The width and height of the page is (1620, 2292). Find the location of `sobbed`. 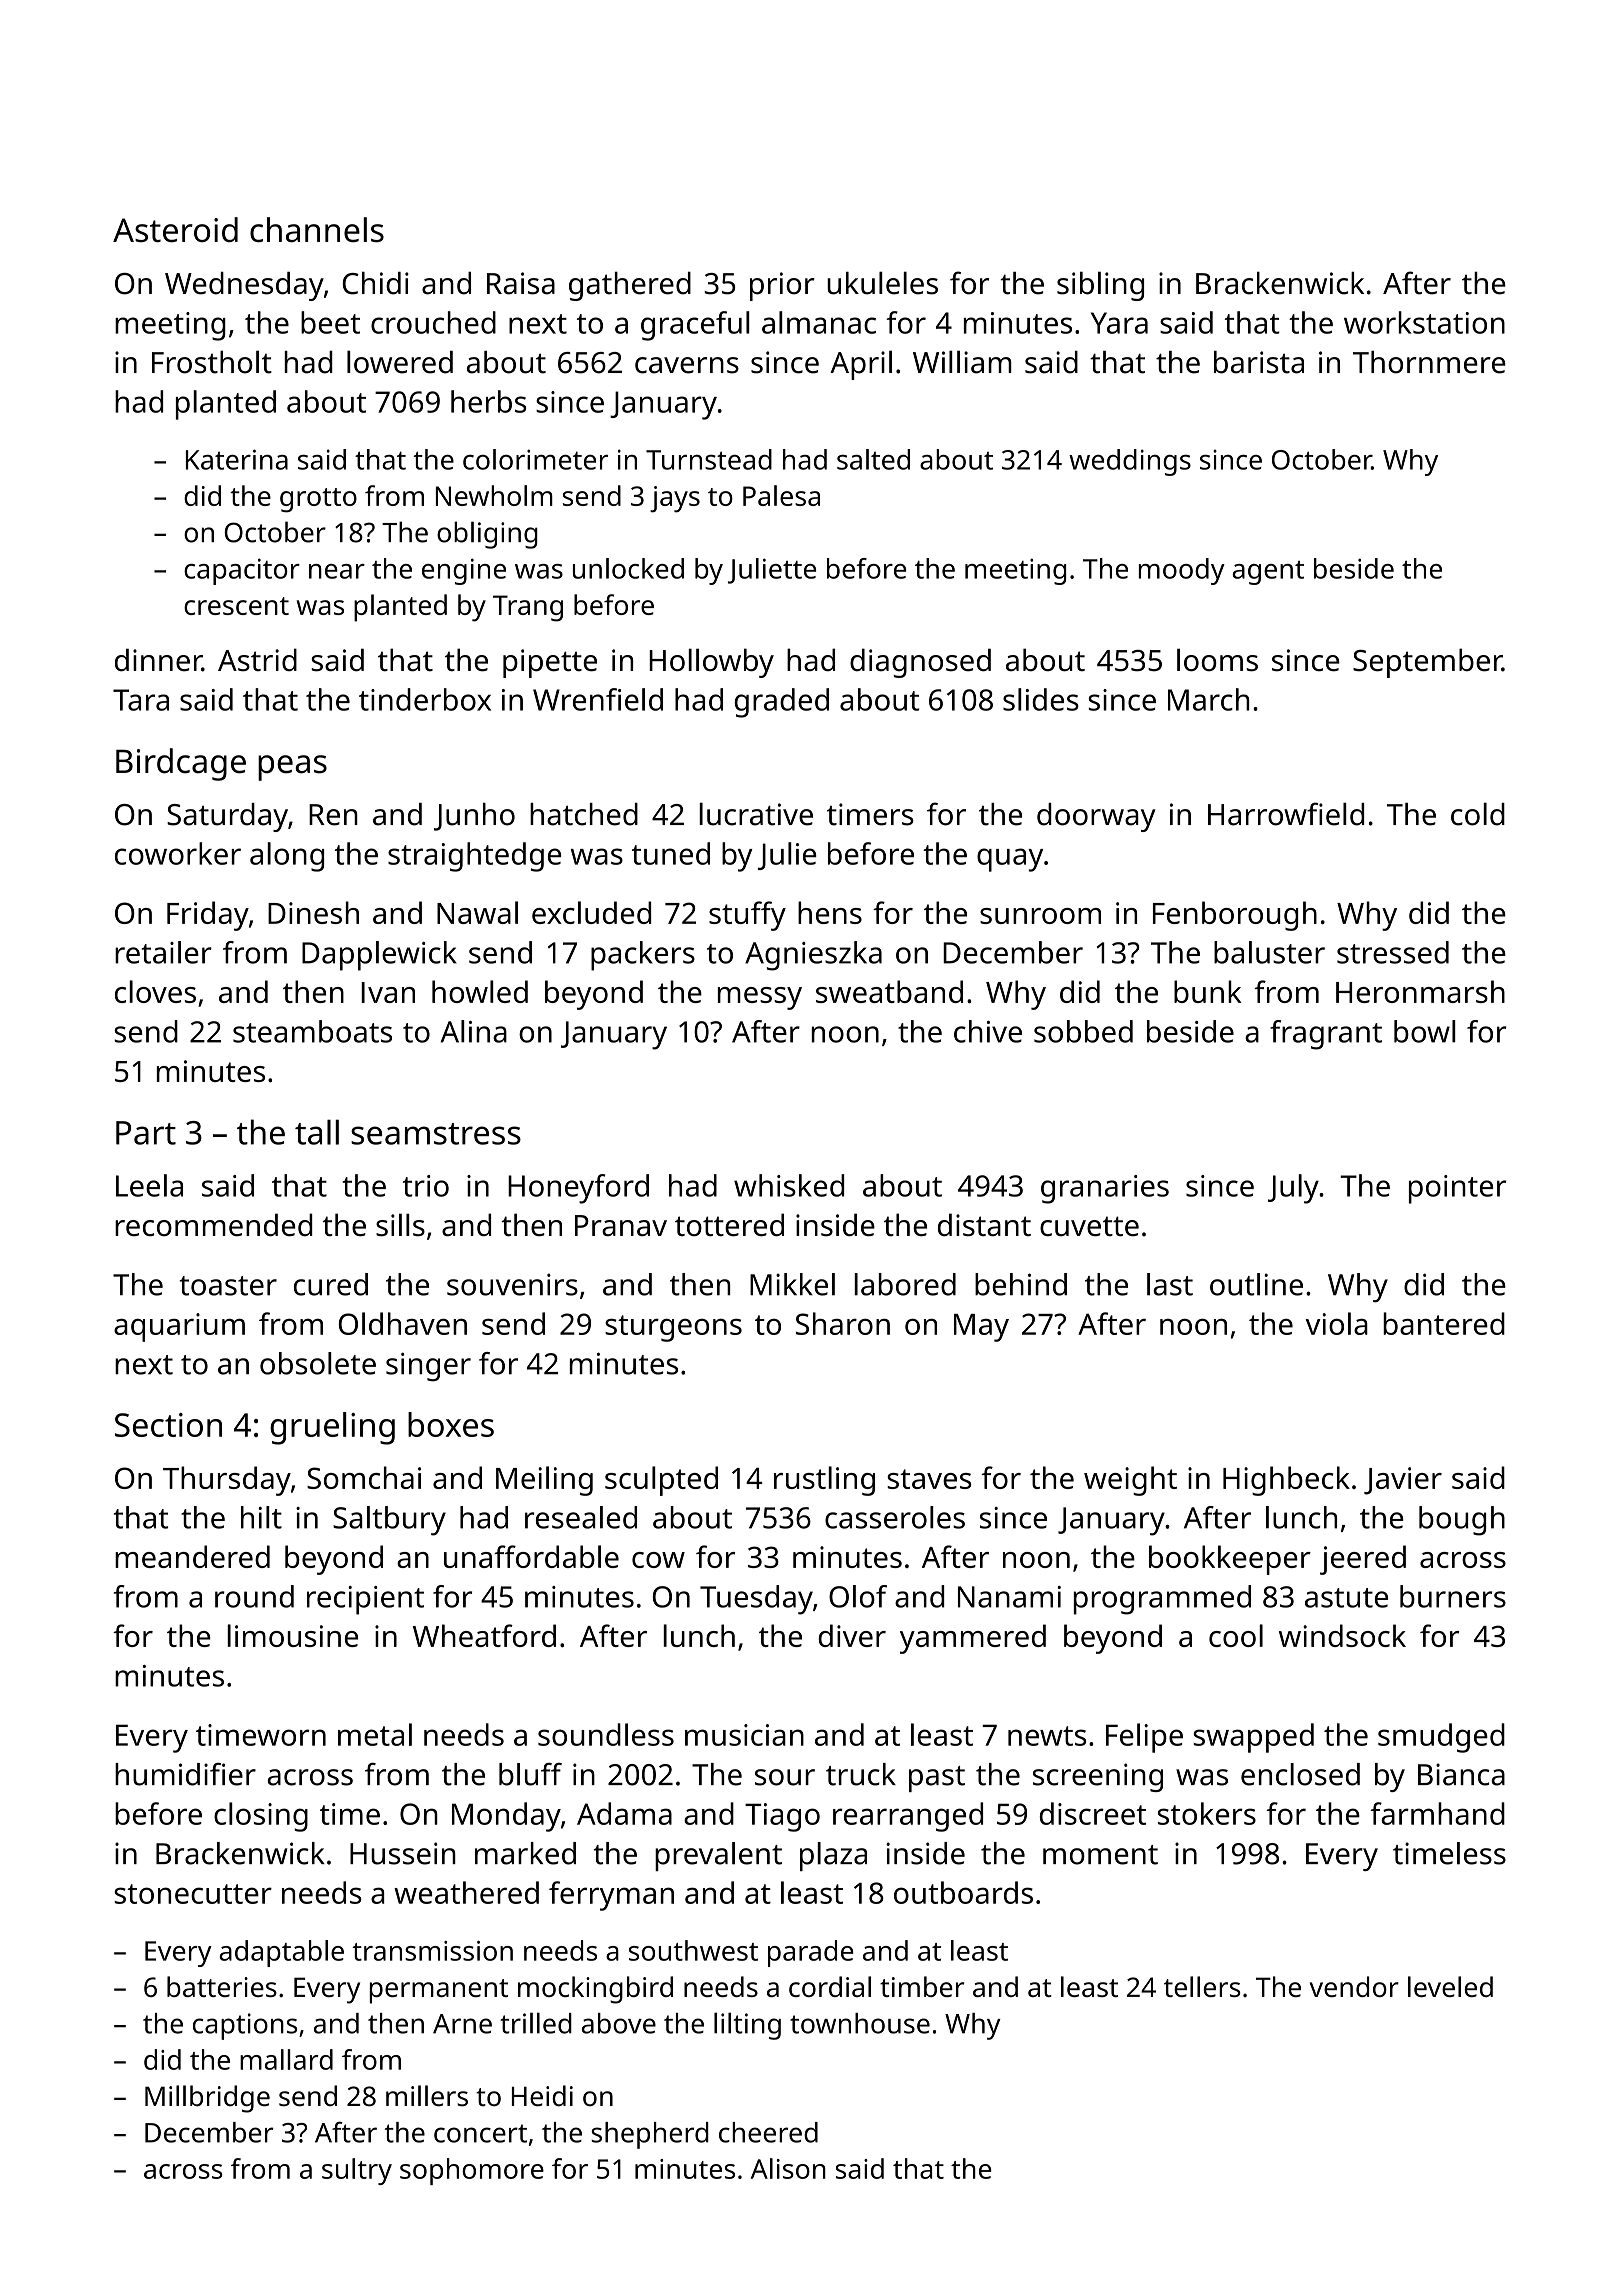

sobbed is located at coordinates (1083, 1031).
